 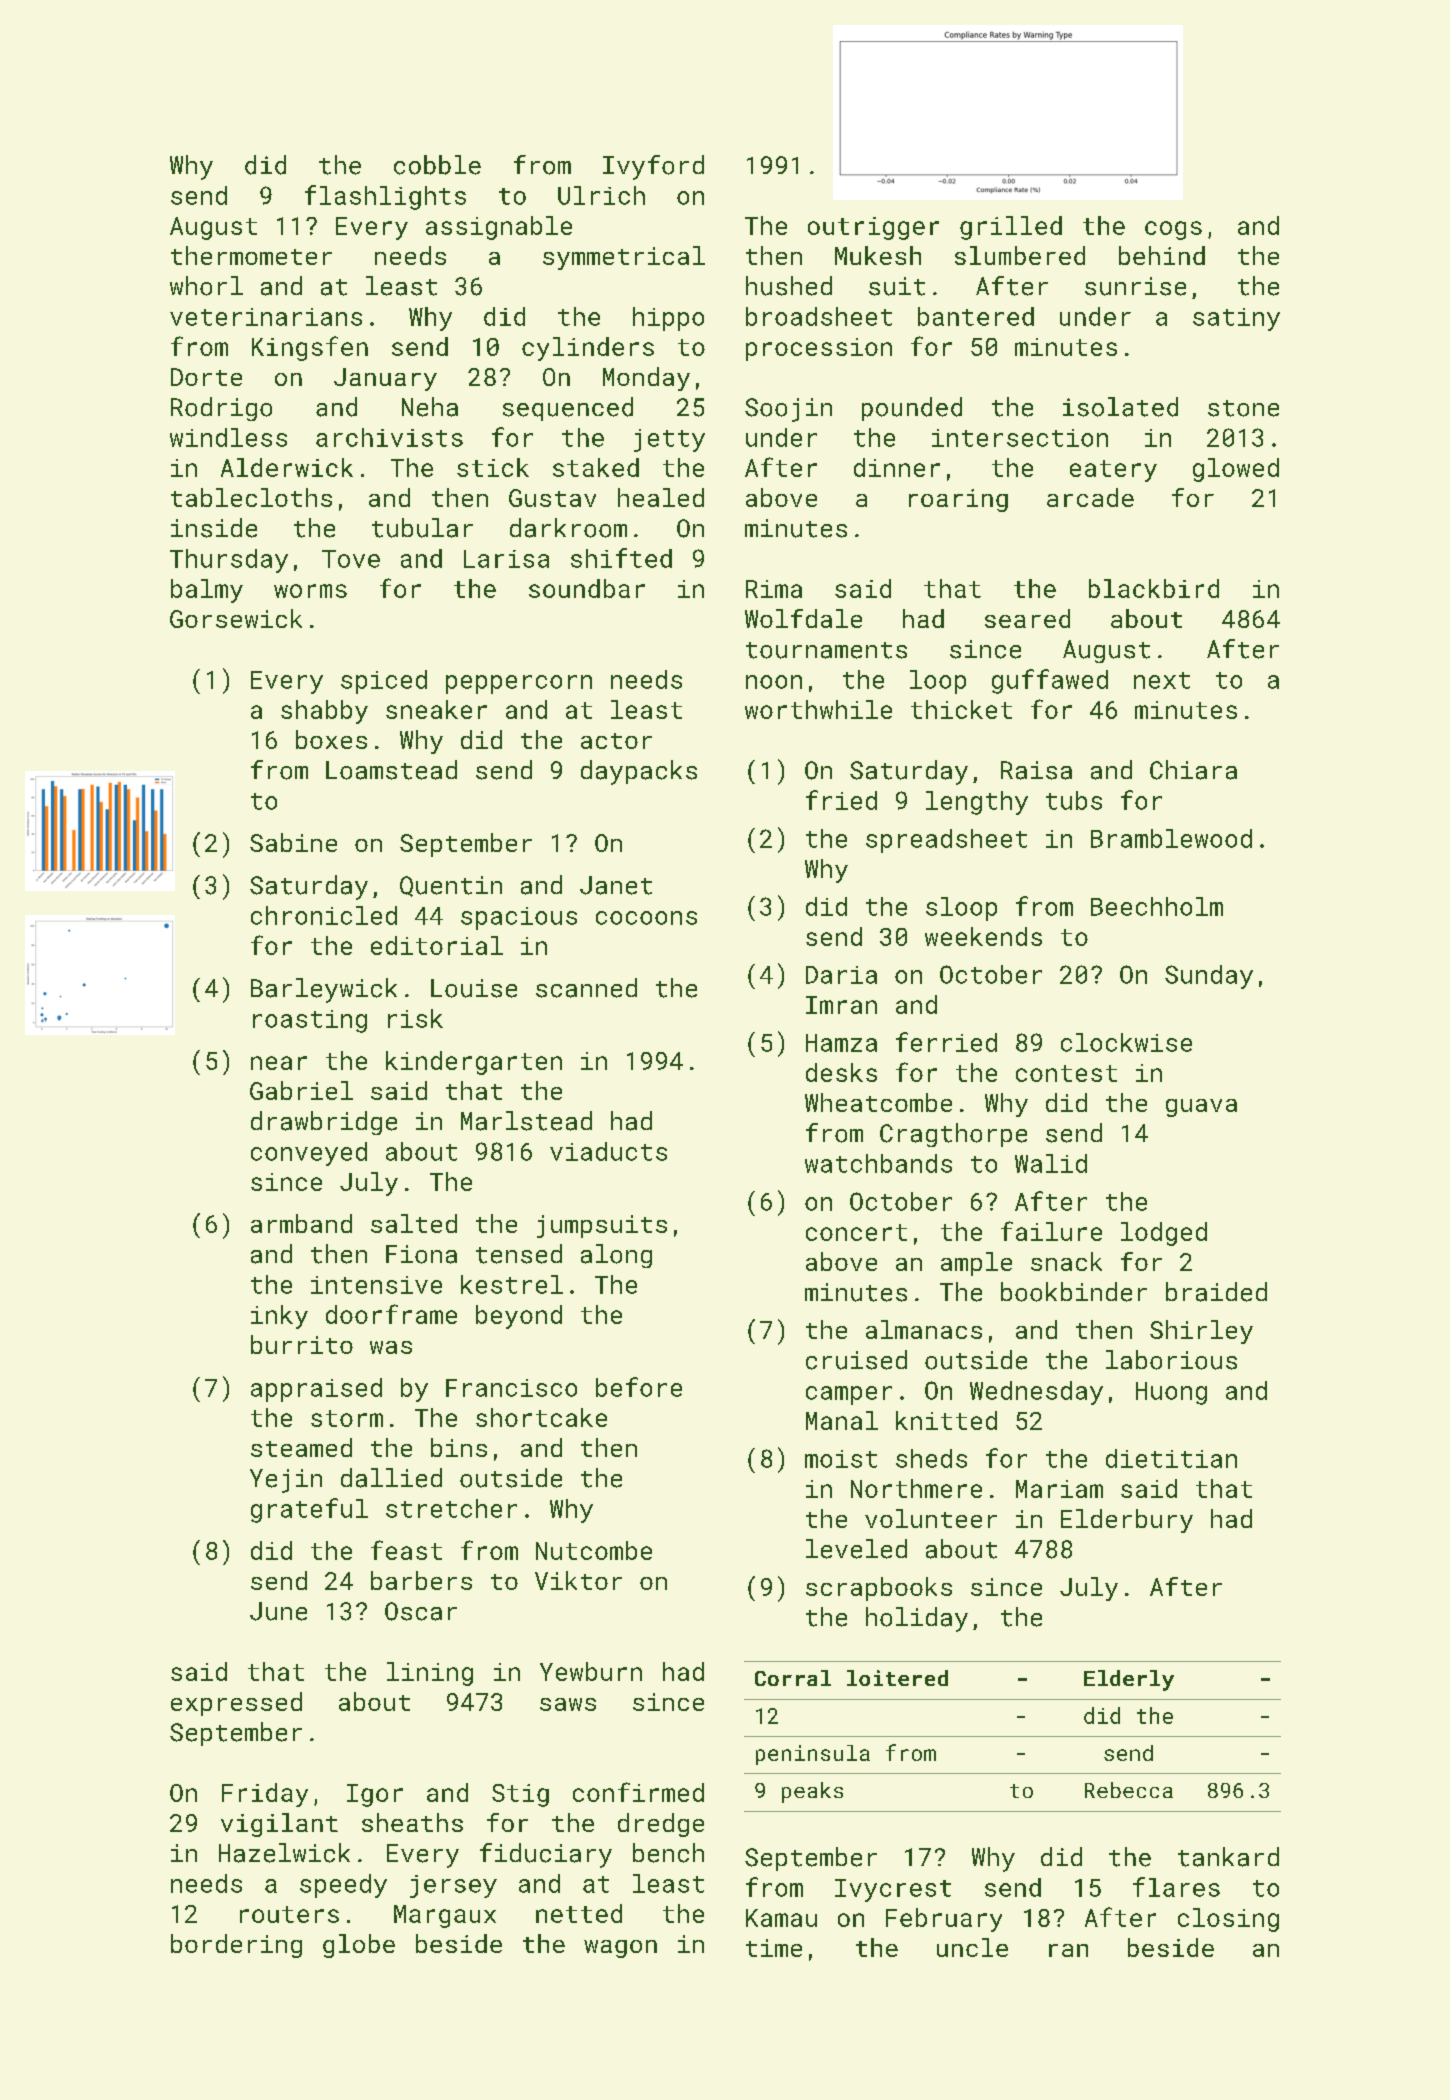 I want to click on tubular, so click(x=422, y=528).
